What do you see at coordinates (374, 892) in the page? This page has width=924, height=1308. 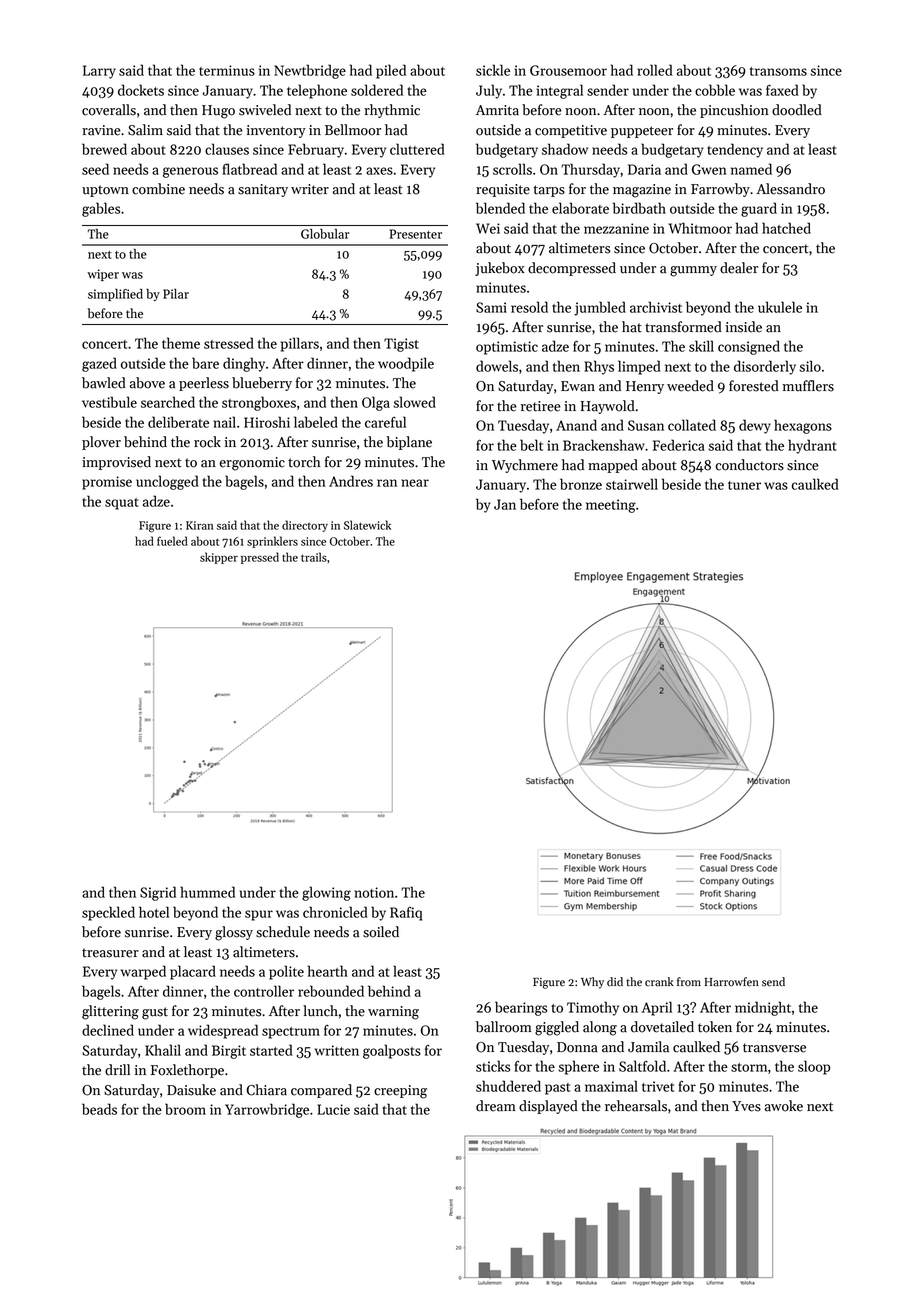 I see `notion` at bounding box center [374, 892].
